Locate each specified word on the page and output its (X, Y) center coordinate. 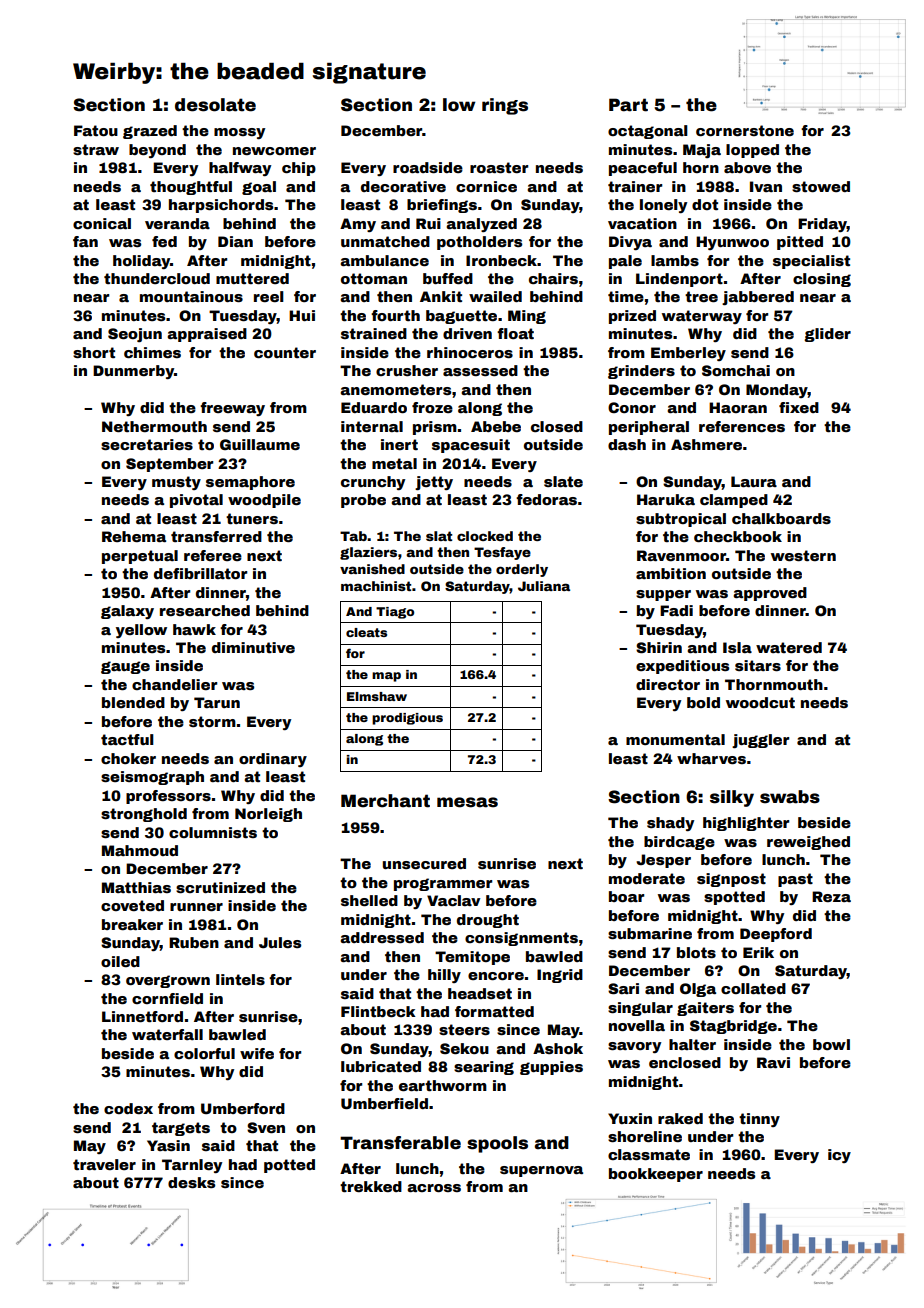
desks (191, 1182)
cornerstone (745, 130)
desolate (215, 105)
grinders (641, 372)
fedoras (546, 499)
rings (505, 106)
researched (205, 610)
